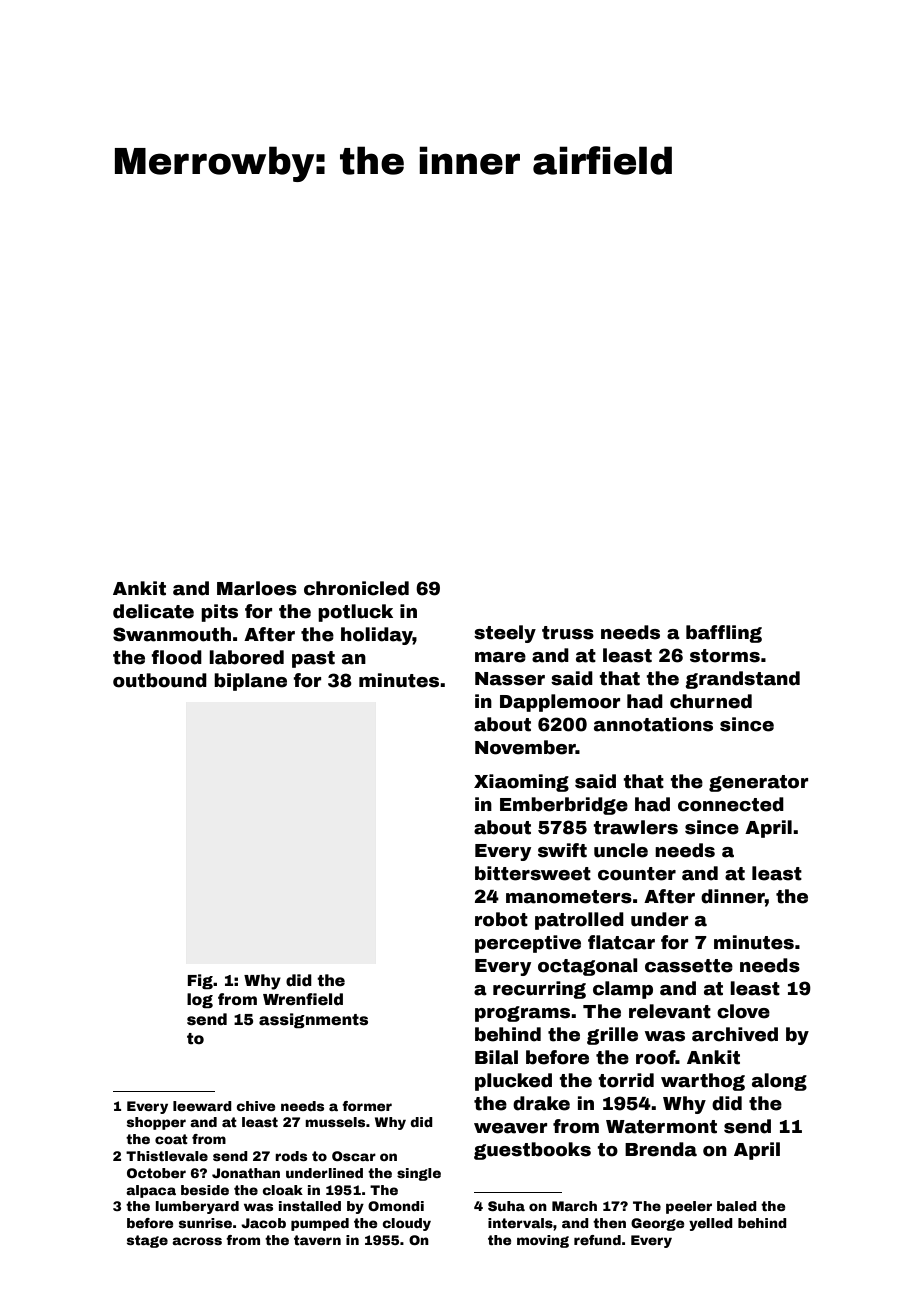 This page has height=1314, width=924. I want to click on October, so click(156, 1173).
